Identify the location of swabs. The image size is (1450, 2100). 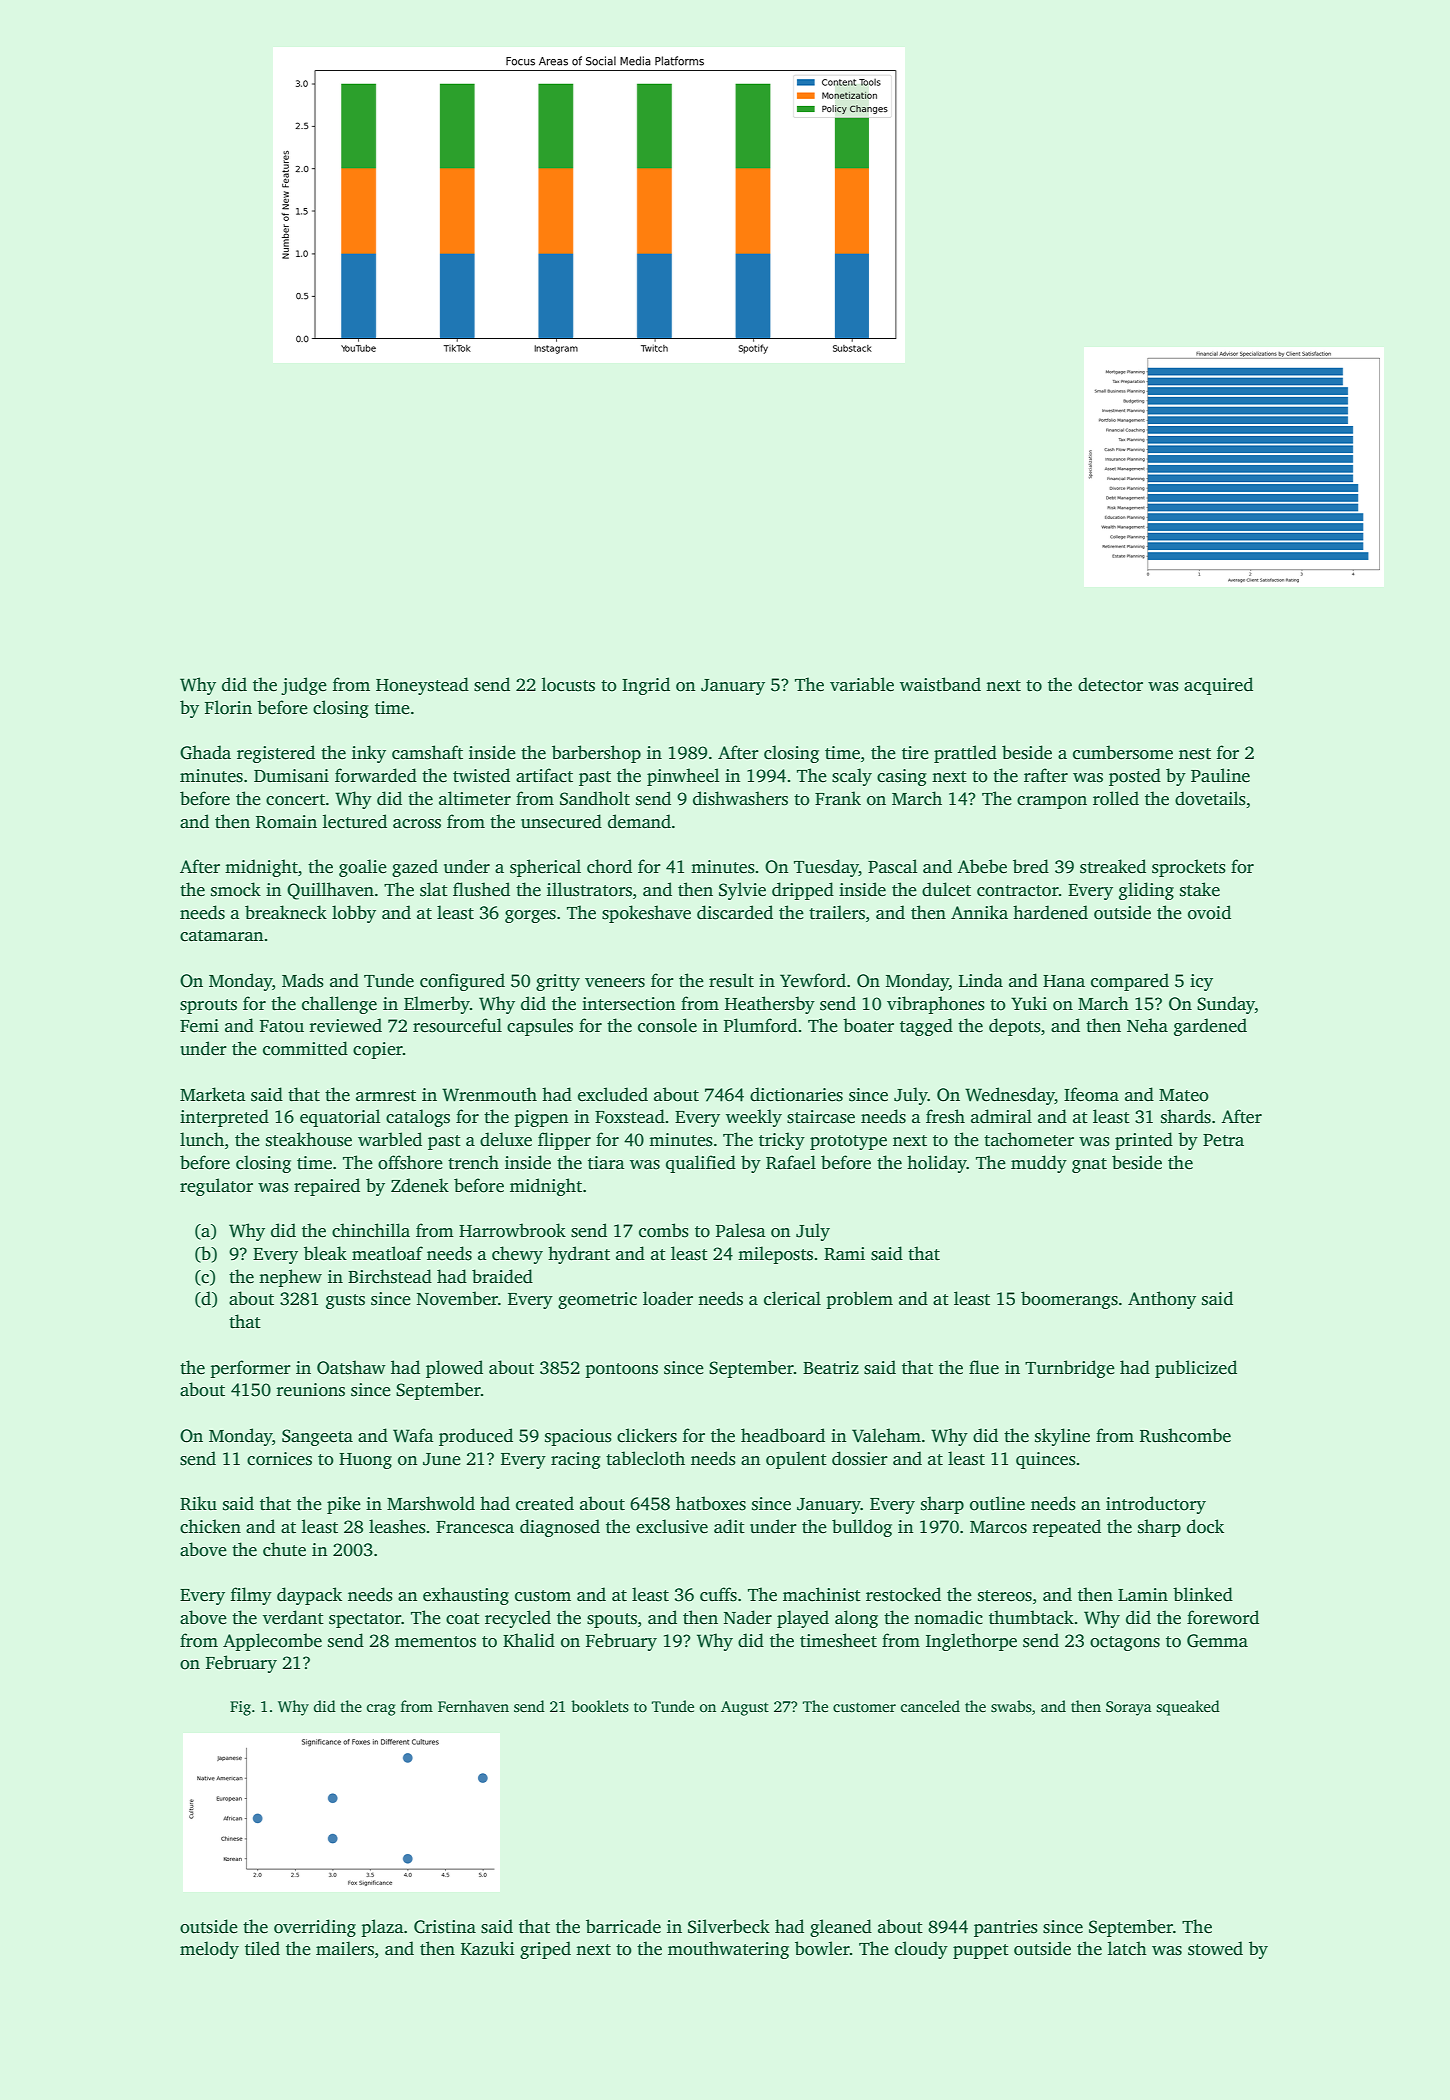
(1011, 1706).
